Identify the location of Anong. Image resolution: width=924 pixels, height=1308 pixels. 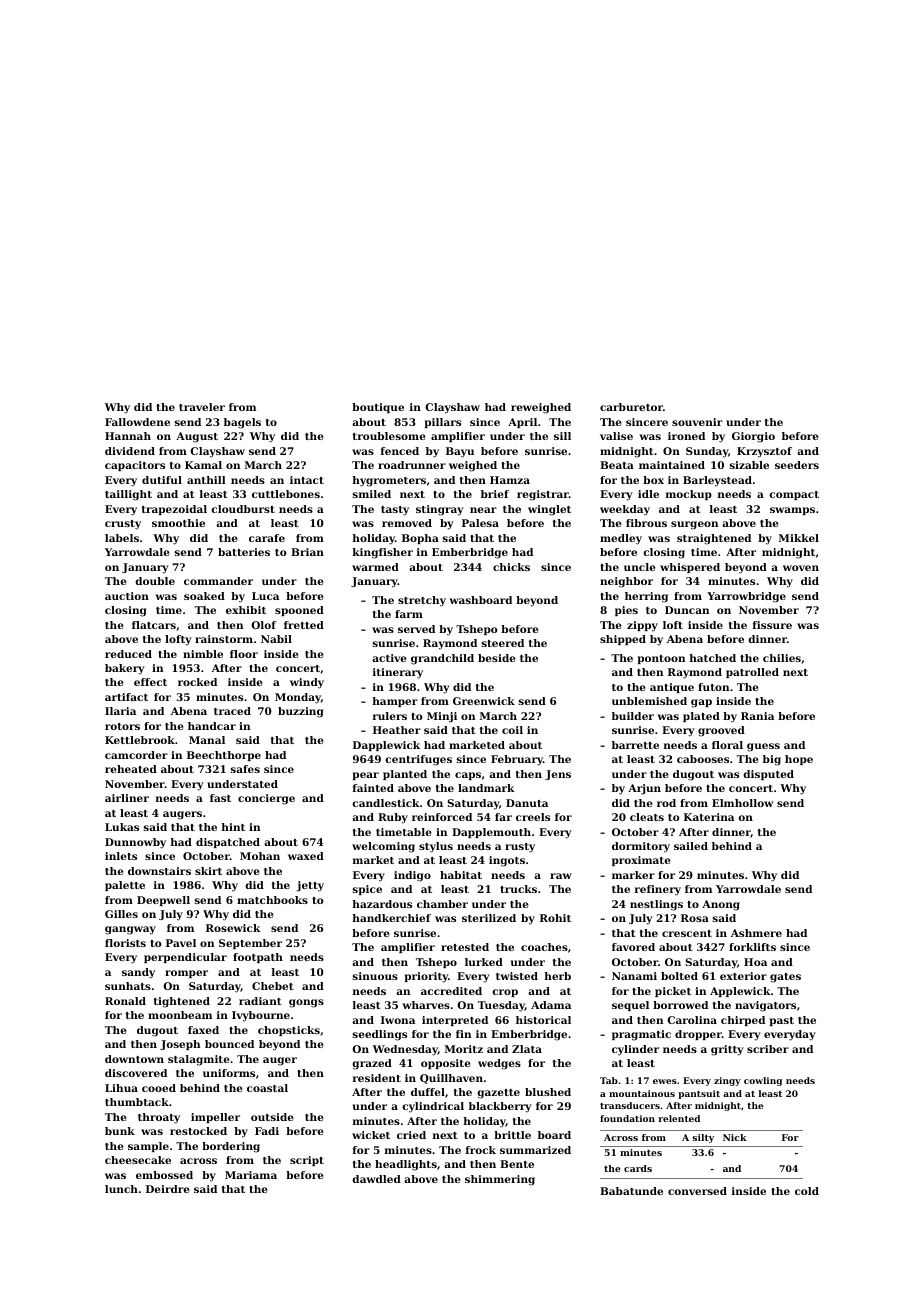
(721, 905).
